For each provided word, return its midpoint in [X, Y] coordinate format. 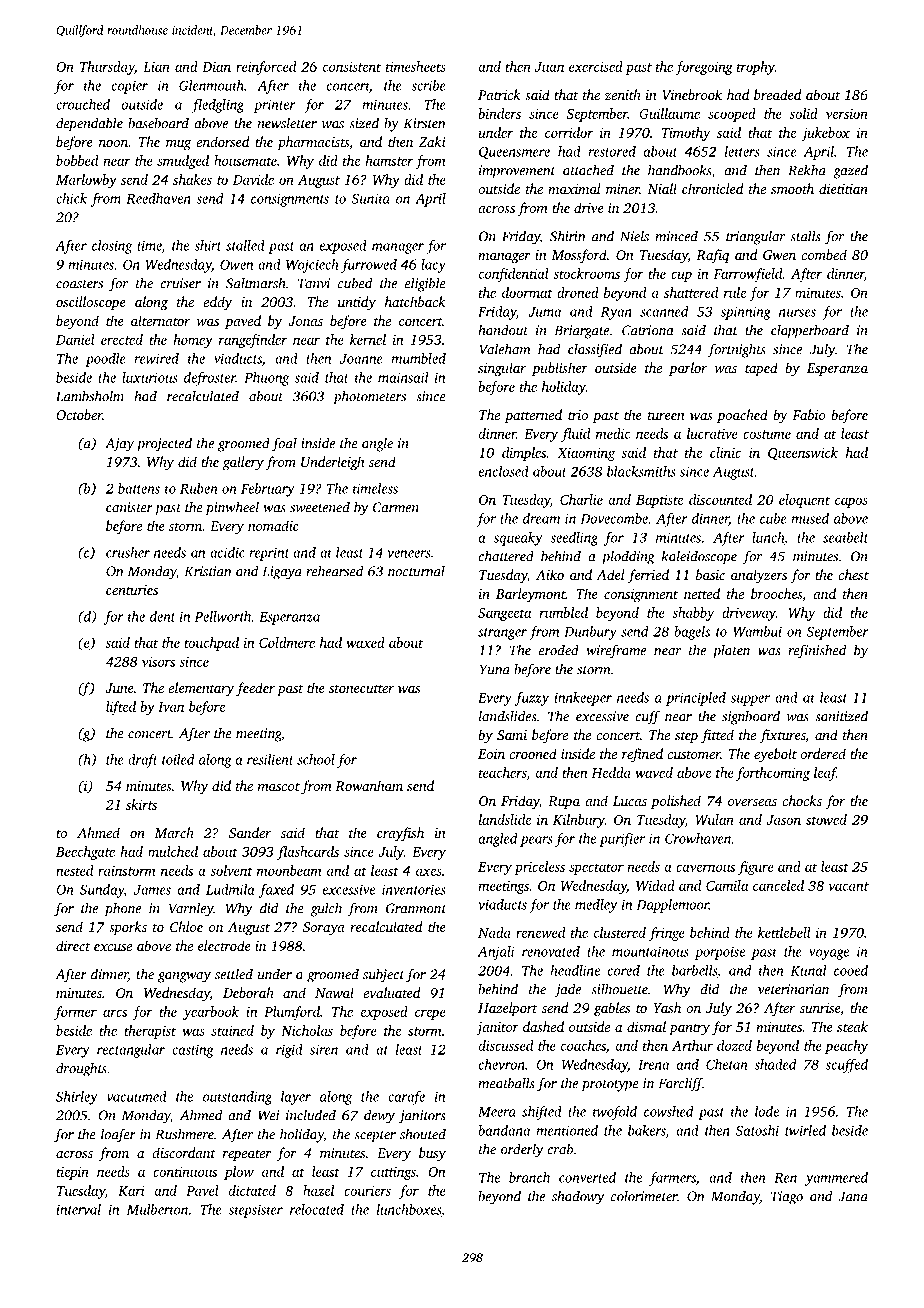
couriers [367, 1191]
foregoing [704, 68]
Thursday [107, 68]
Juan [549, 67]
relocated [317, 1209]
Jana [853, 1196]
